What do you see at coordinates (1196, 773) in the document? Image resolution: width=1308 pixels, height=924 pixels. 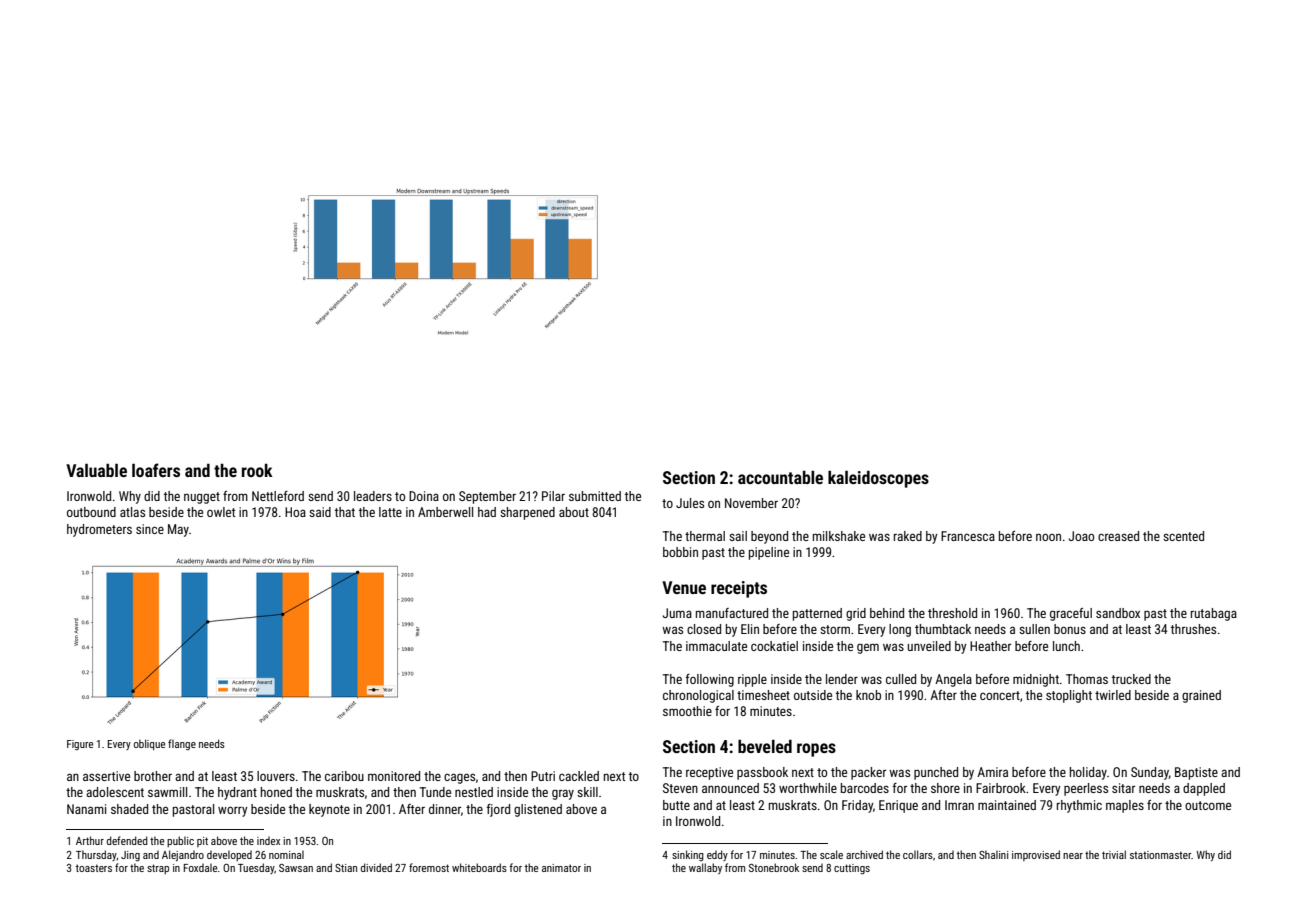 I see `Baptiste` at bounding box center [1196, 773].
